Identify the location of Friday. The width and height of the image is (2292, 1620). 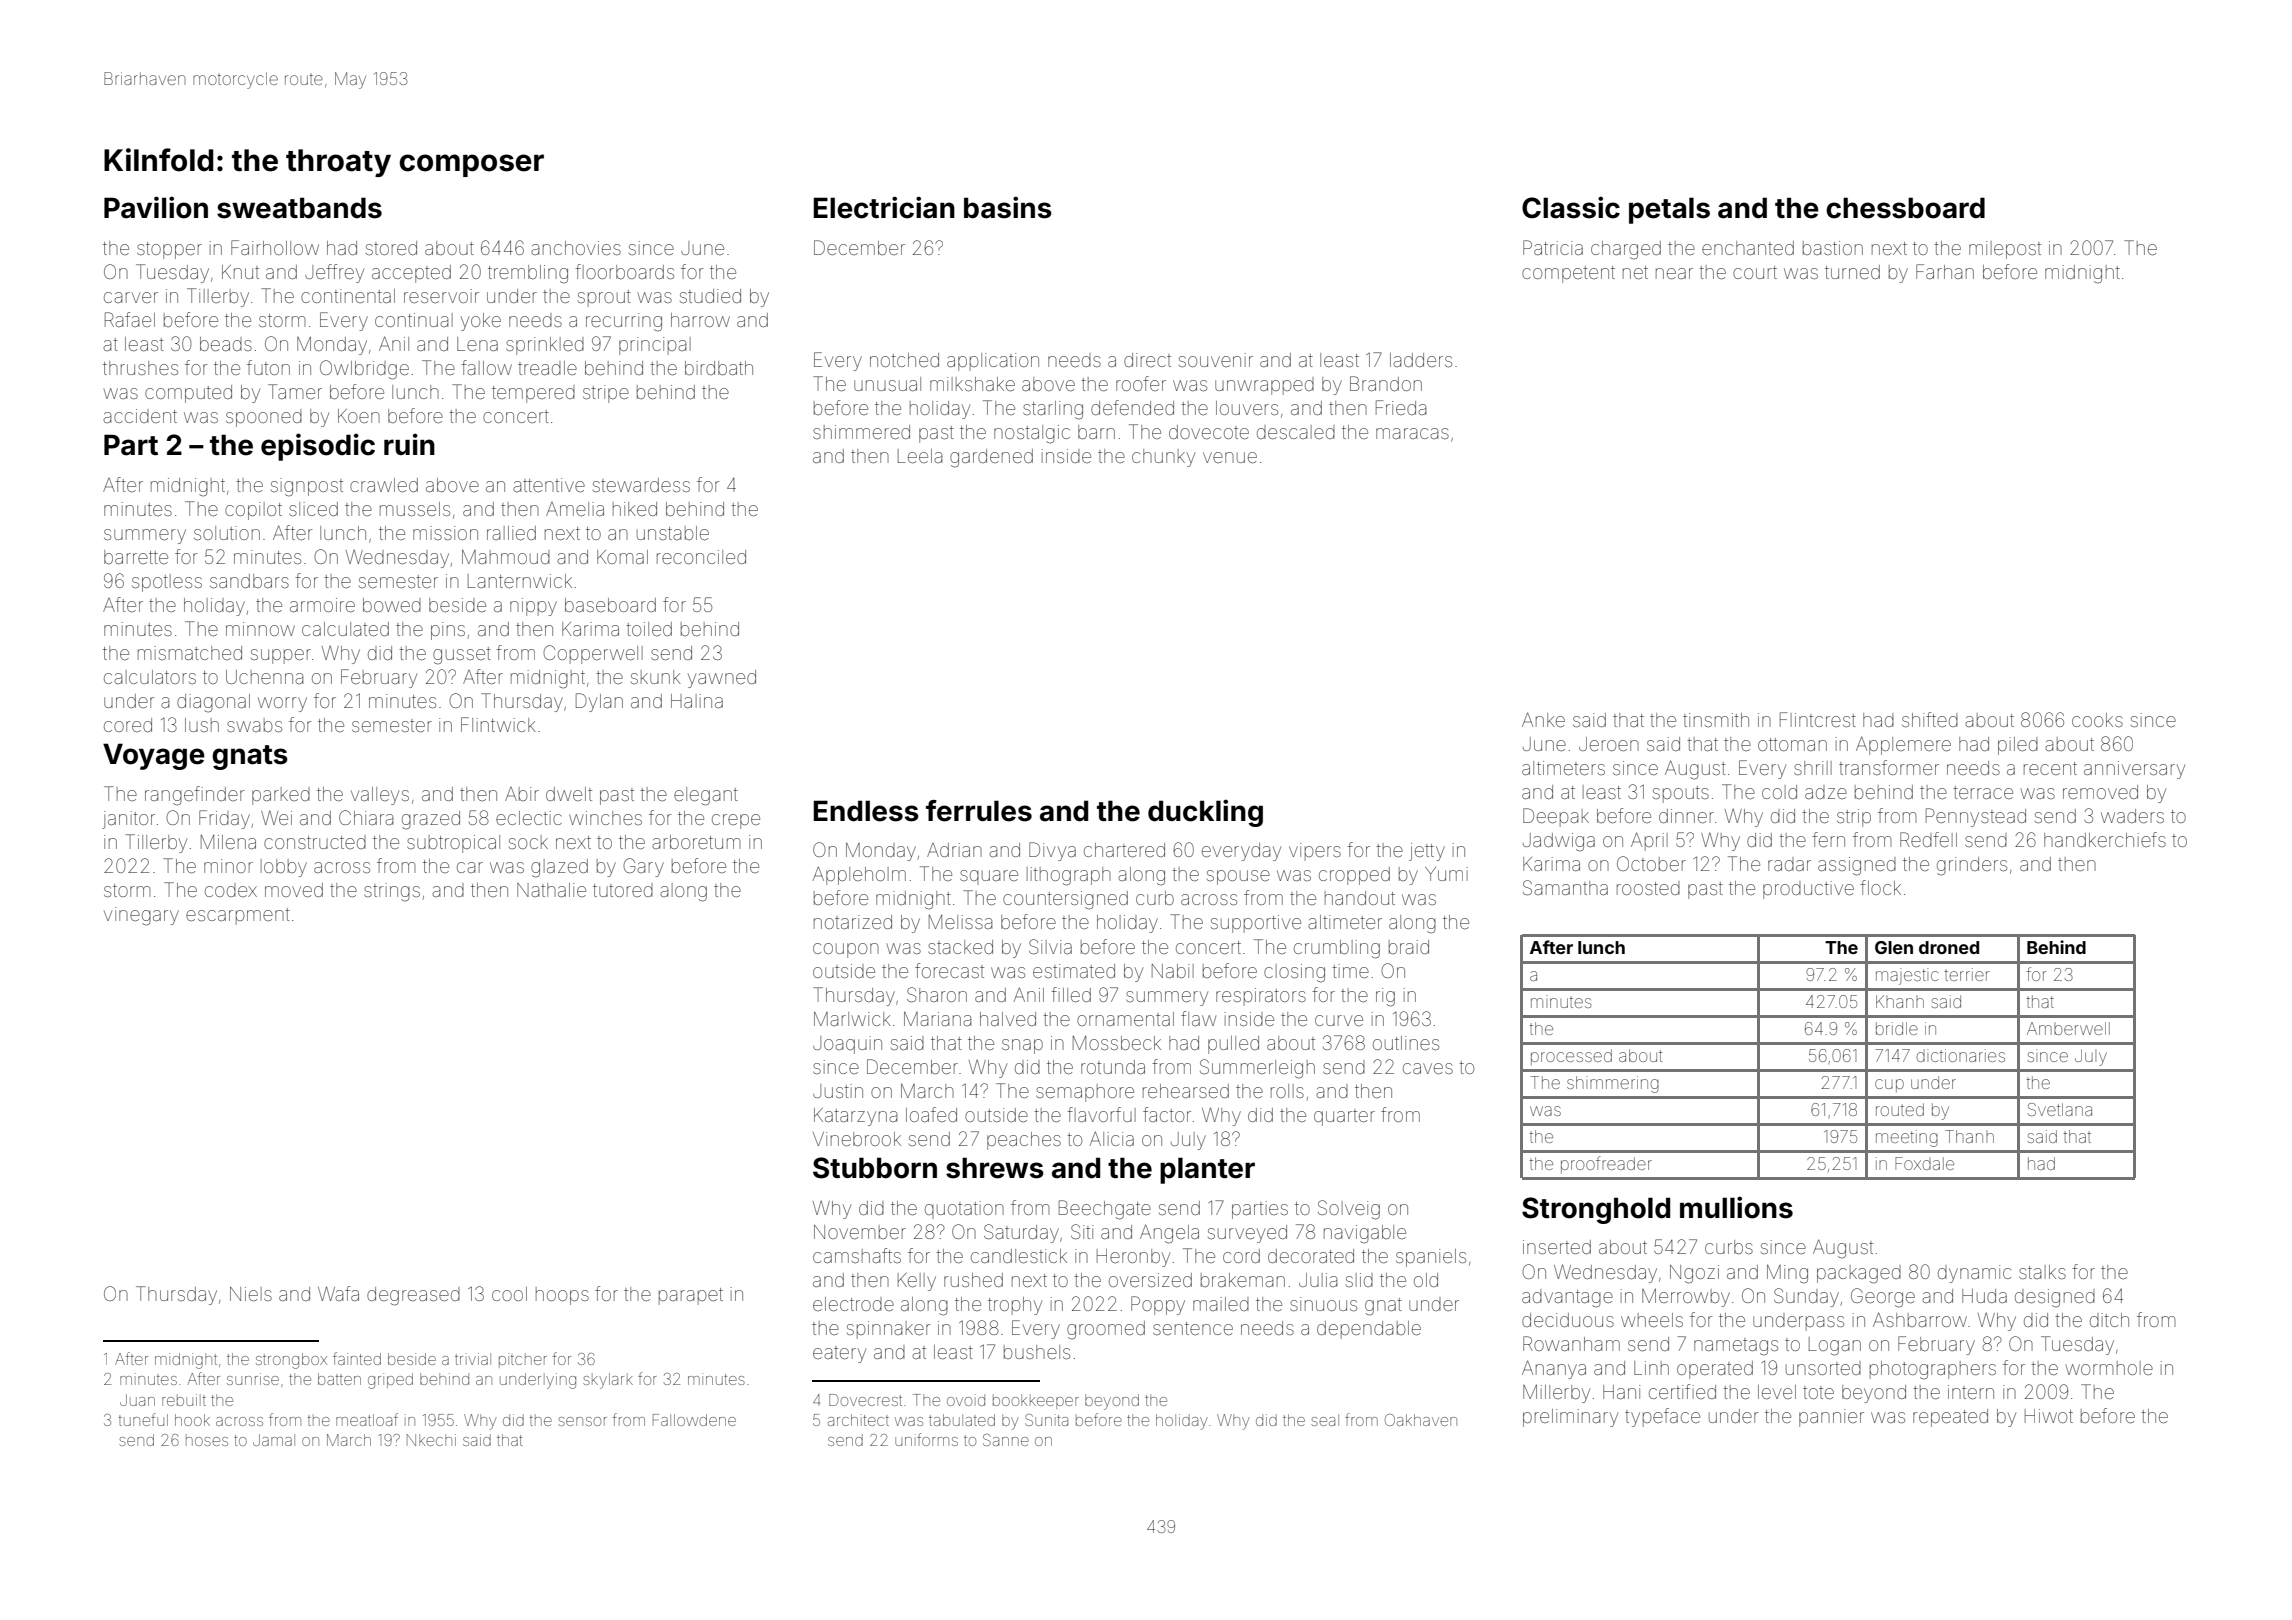
(224, 819).
